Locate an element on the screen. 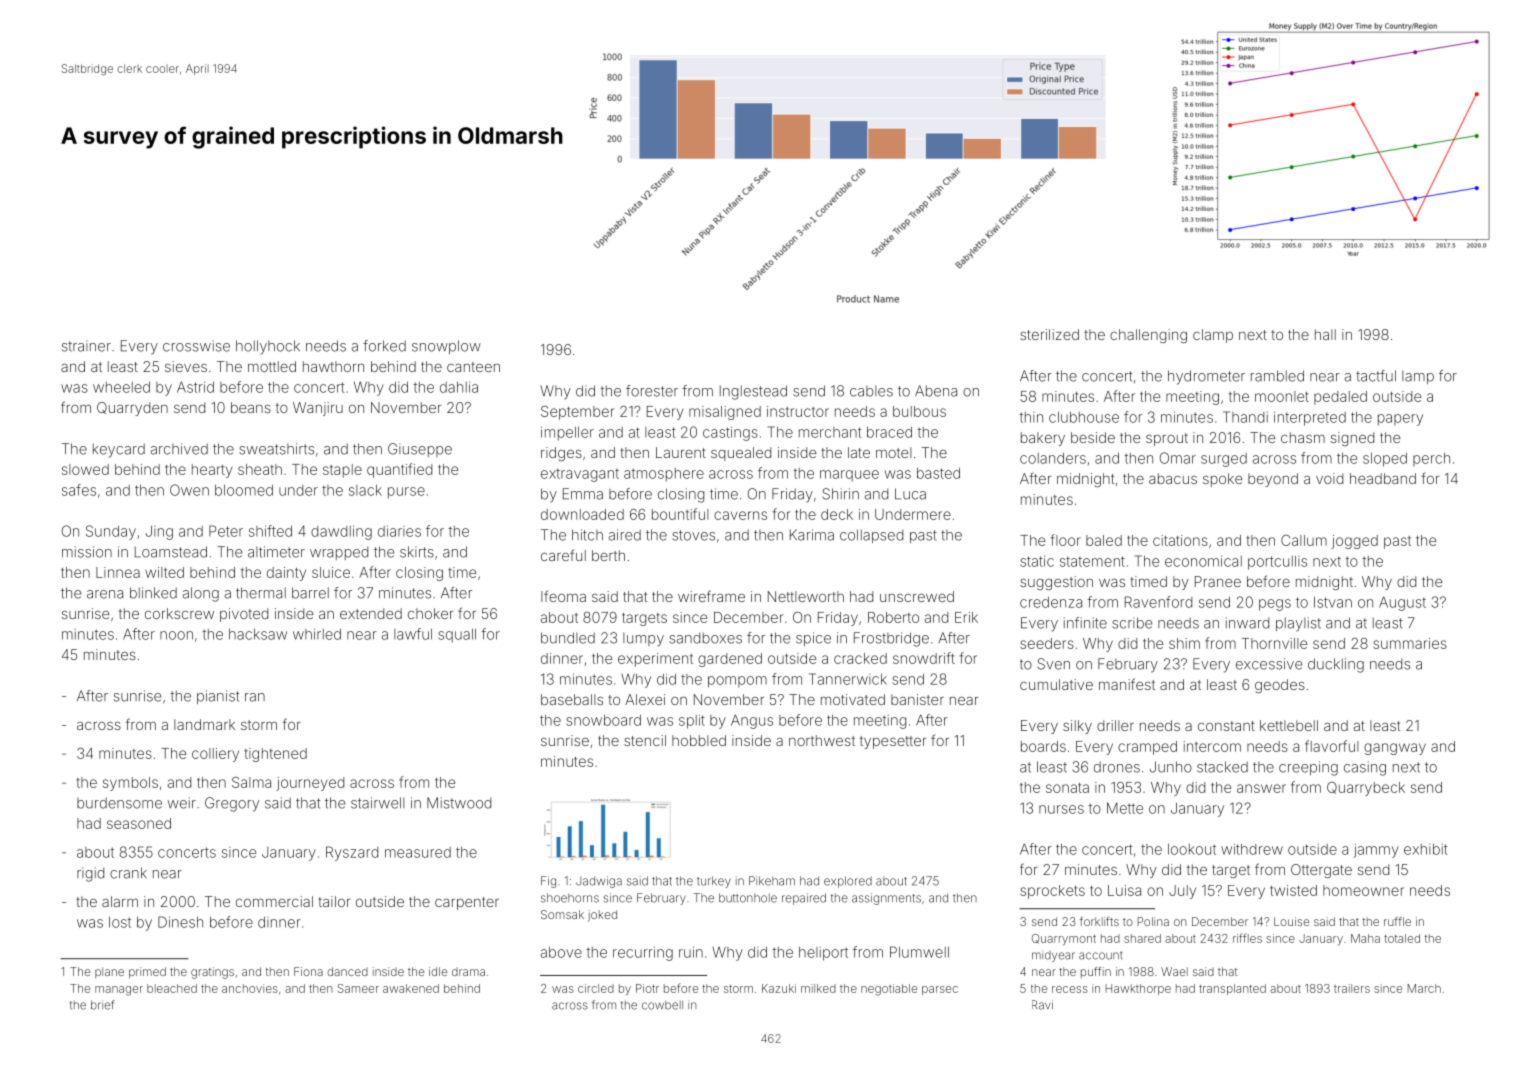 The height and width of the screenshot is (1076, 1521). canteen is located at coordinates (473, 367).
